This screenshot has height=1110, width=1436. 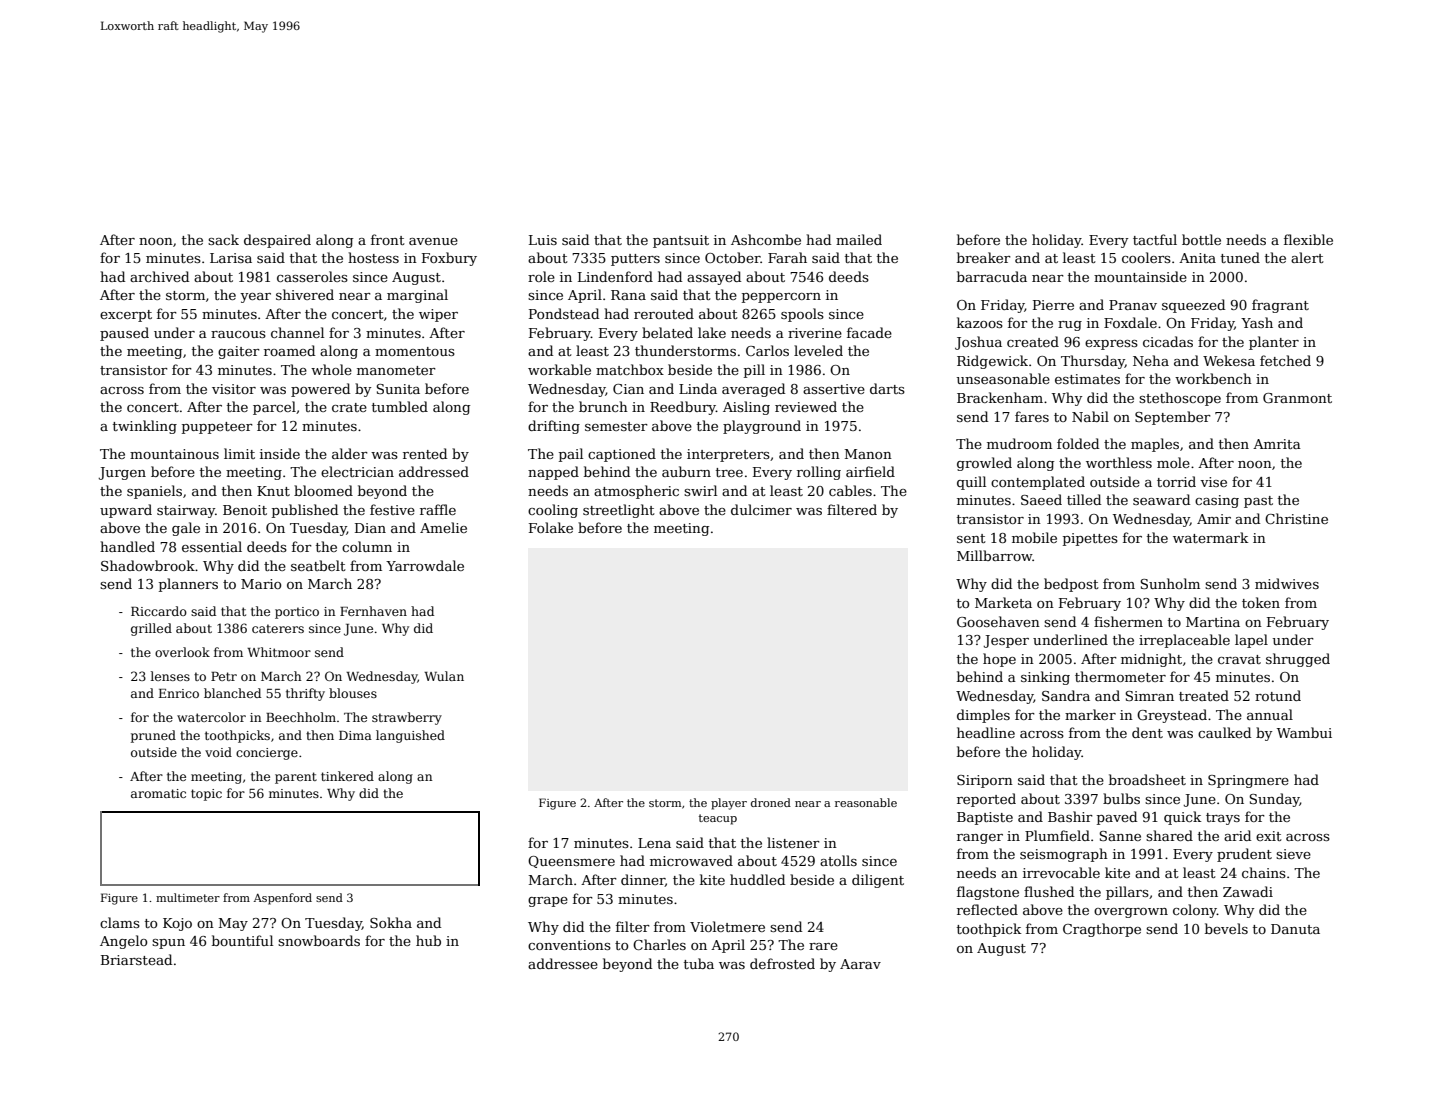 I want to click on Ashcombe, so click(x=766, y=239).
